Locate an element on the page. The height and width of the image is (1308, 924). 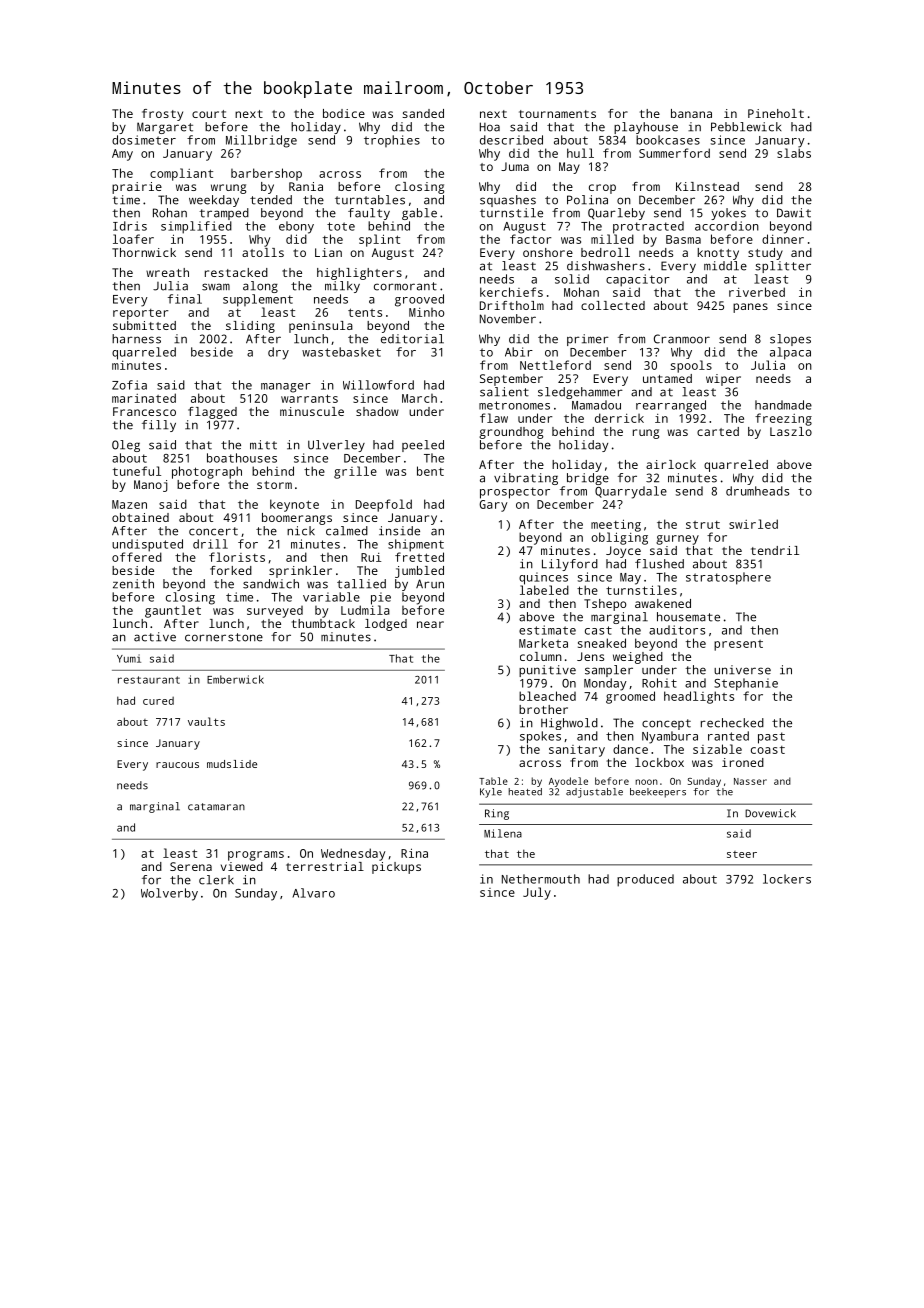
Kilnstead is located at coordinates (707, 186).
